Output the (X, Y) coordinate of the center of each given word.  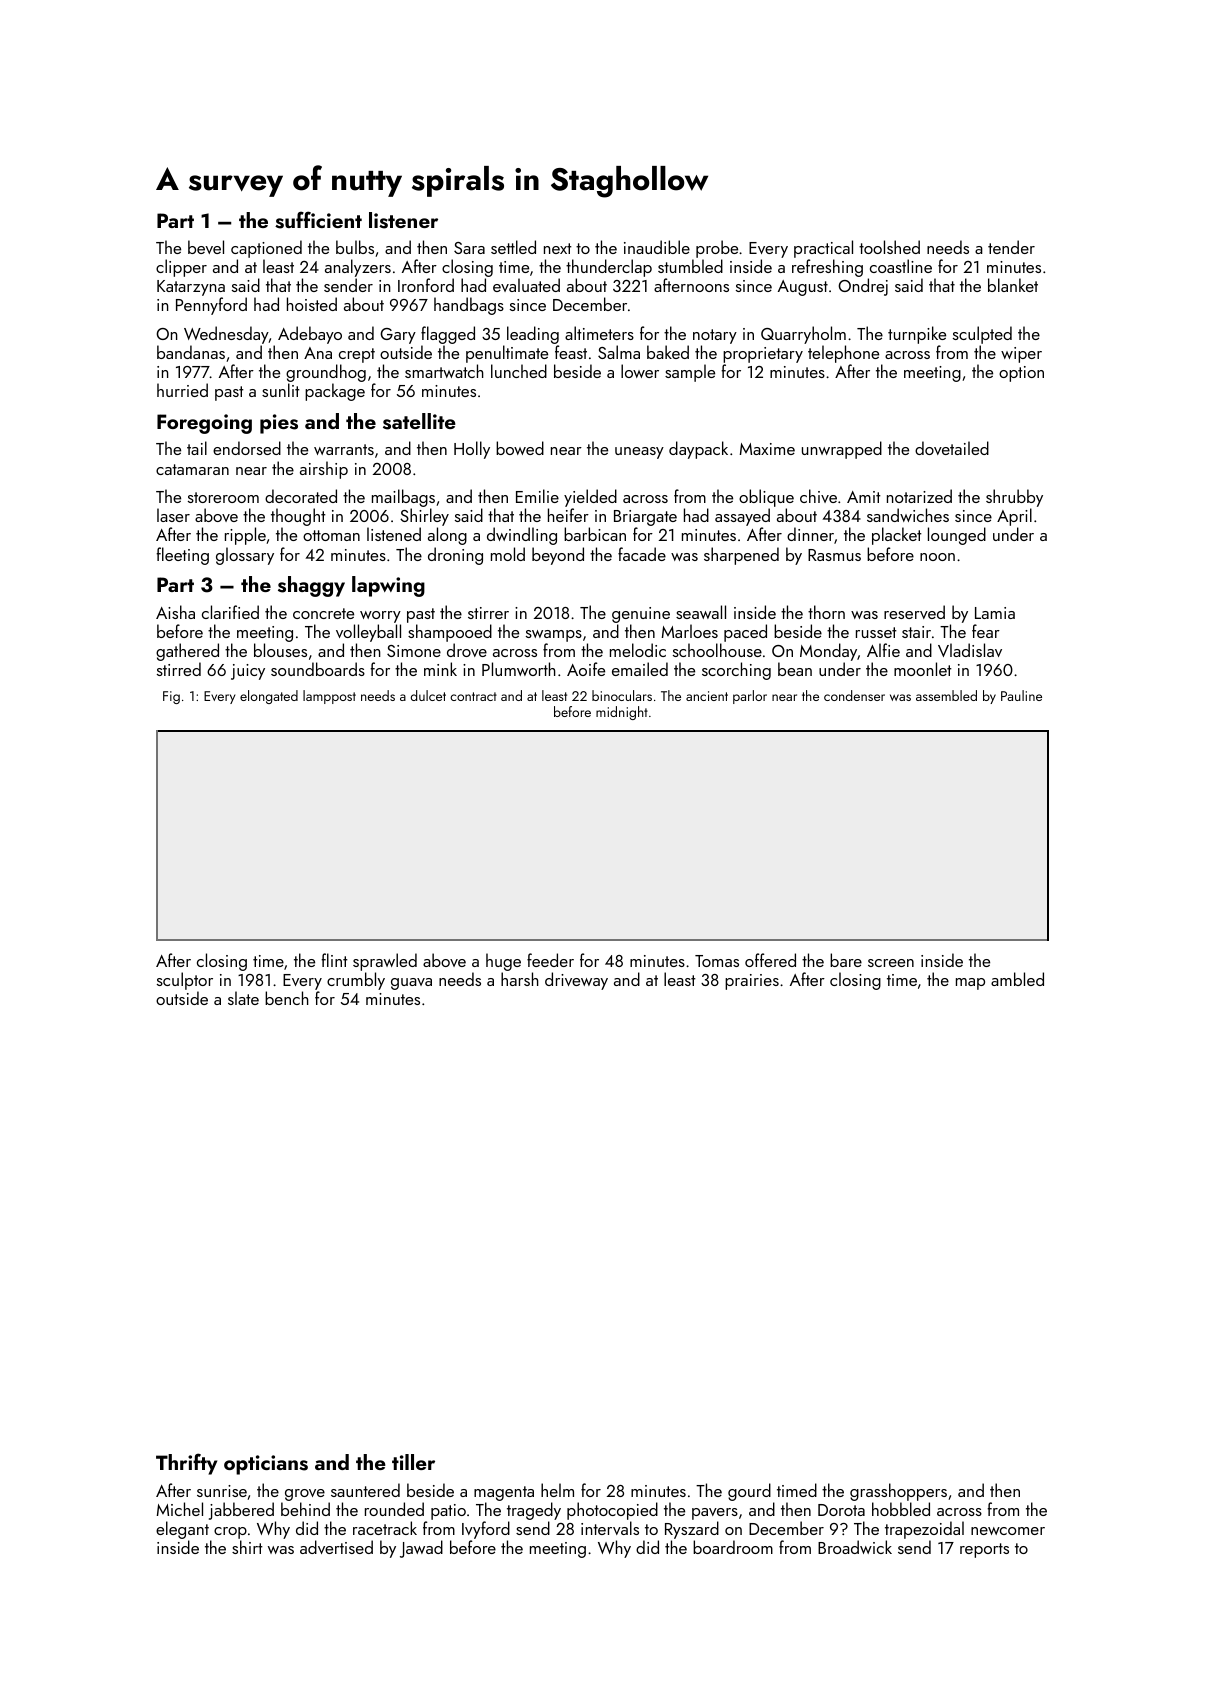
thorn (826, 612)
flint (334, 960)
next (558, 248)
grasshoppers (898, 1492)
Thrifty (186, 1464)
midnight (622, 713)
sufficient (318, 220)
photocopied (612, 1511)
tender (1011, 247)
